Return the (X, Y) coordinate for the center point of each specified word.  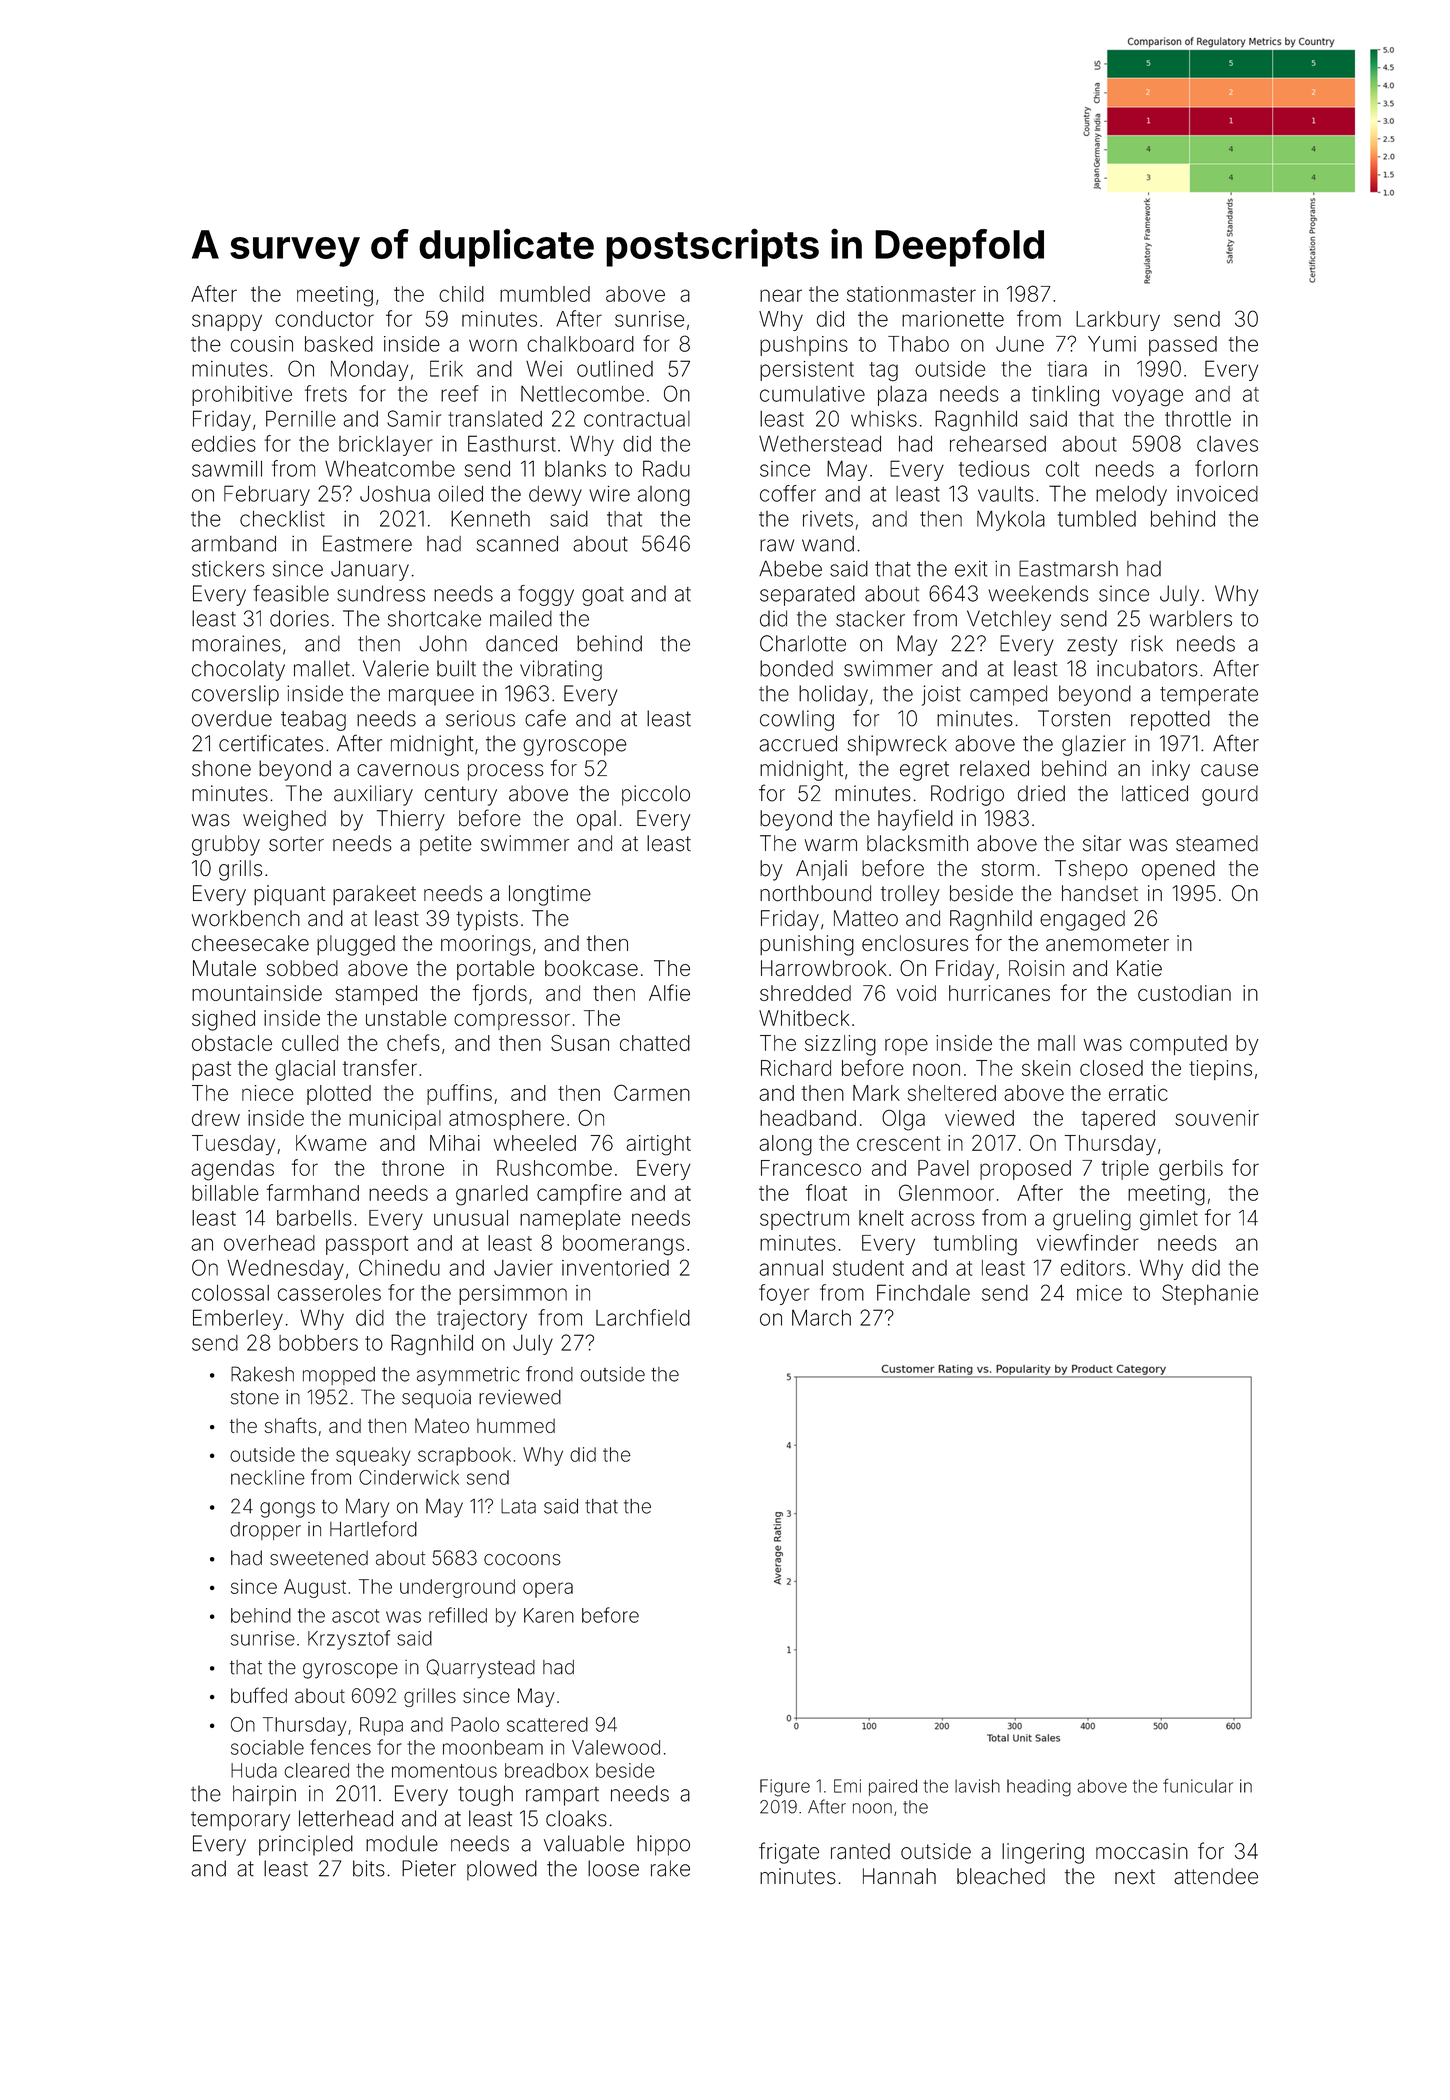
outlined (615, 369)
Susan (580, 1043)
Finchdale (923, 1292)
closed (1111, 1068)
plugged (356, 945)
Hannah (899, 1876)
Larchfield (643, 1317)
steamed (1217, 843)
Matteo (866, 918)
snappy (227, 322)
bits (369, 1868)
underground (457, 1588)
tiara (1067, 369)
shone (221, 768)
